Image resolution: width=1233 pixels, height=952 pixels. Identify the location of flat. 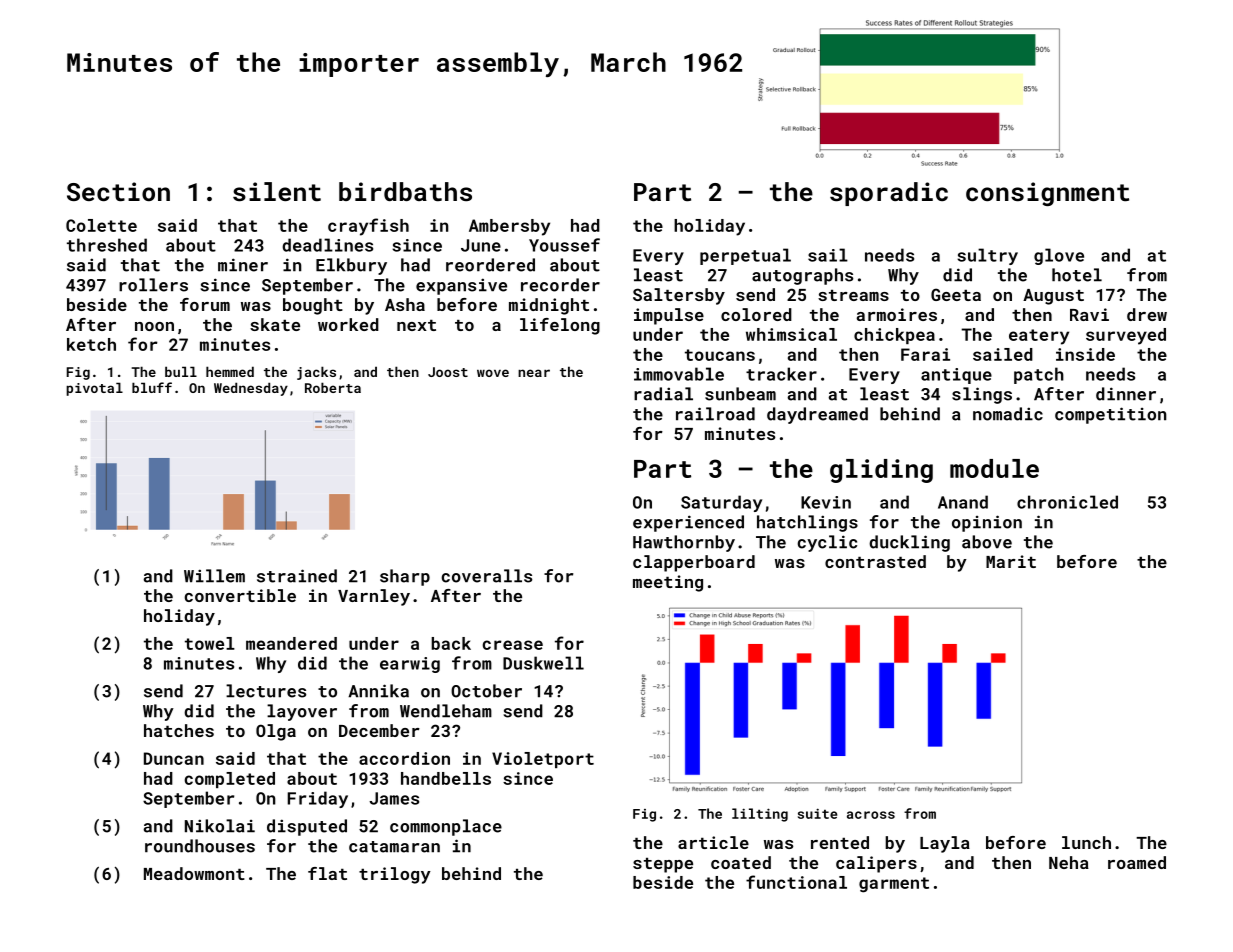
(327, 873).
